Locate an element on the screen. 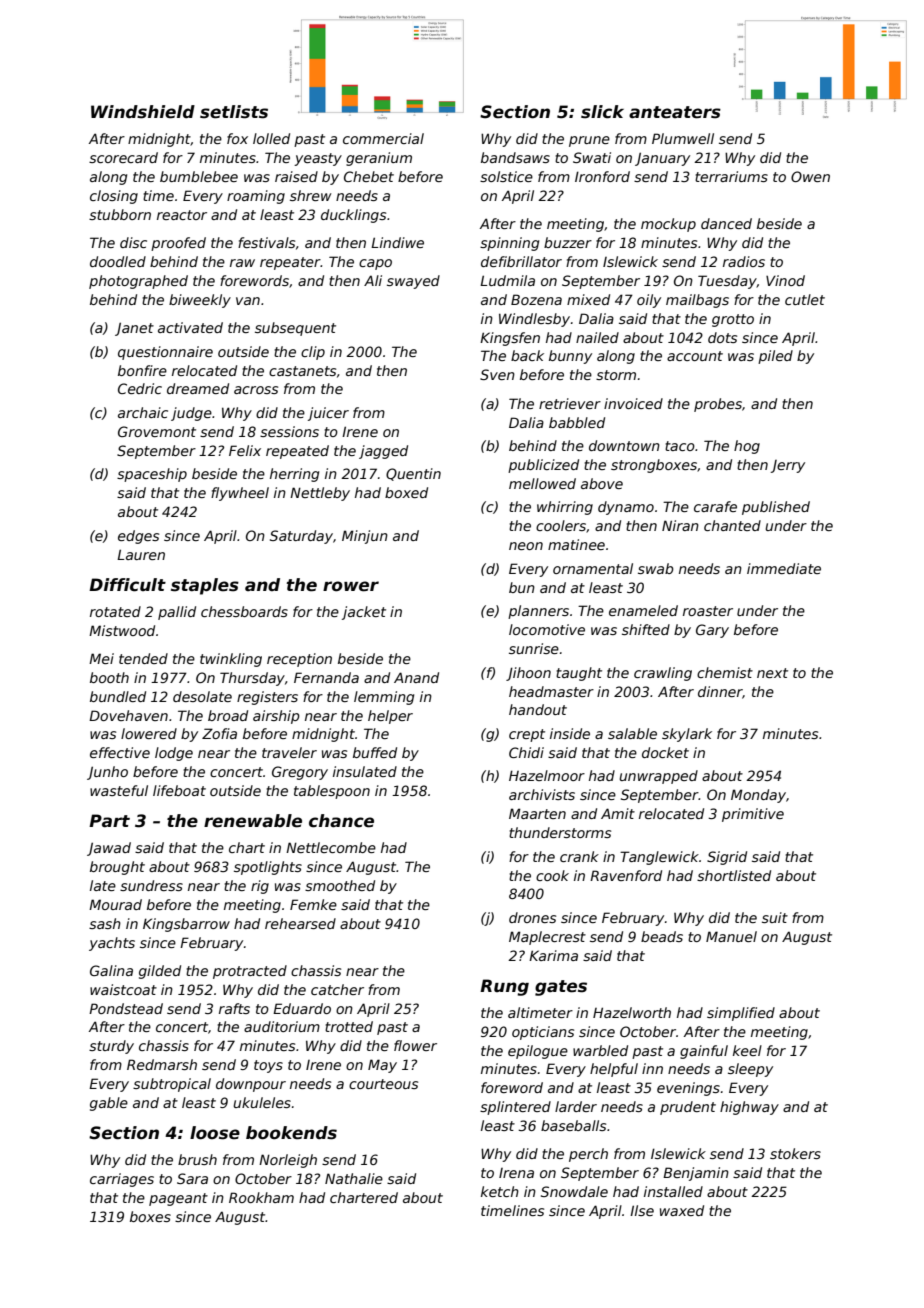  Lindiwe is located at coordinates (397, 242).
